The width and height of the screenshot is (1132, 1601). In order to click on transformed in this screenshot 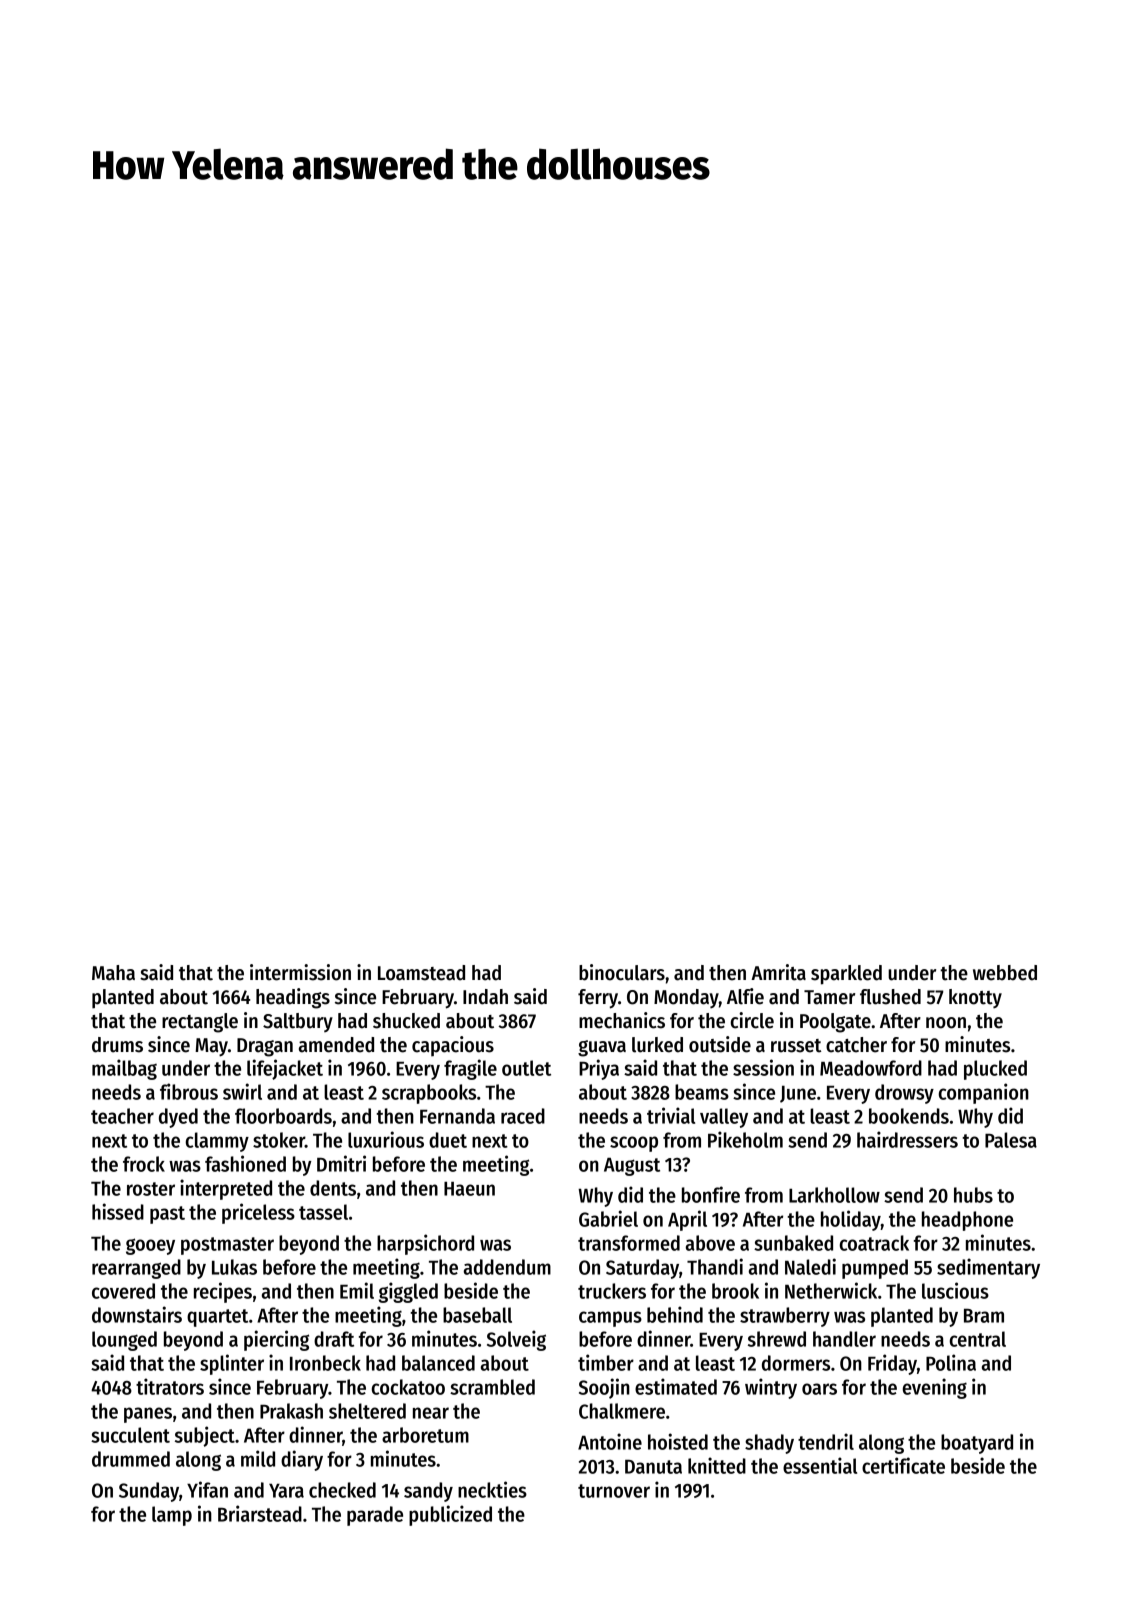, I will do `click(629, 1243)`.
